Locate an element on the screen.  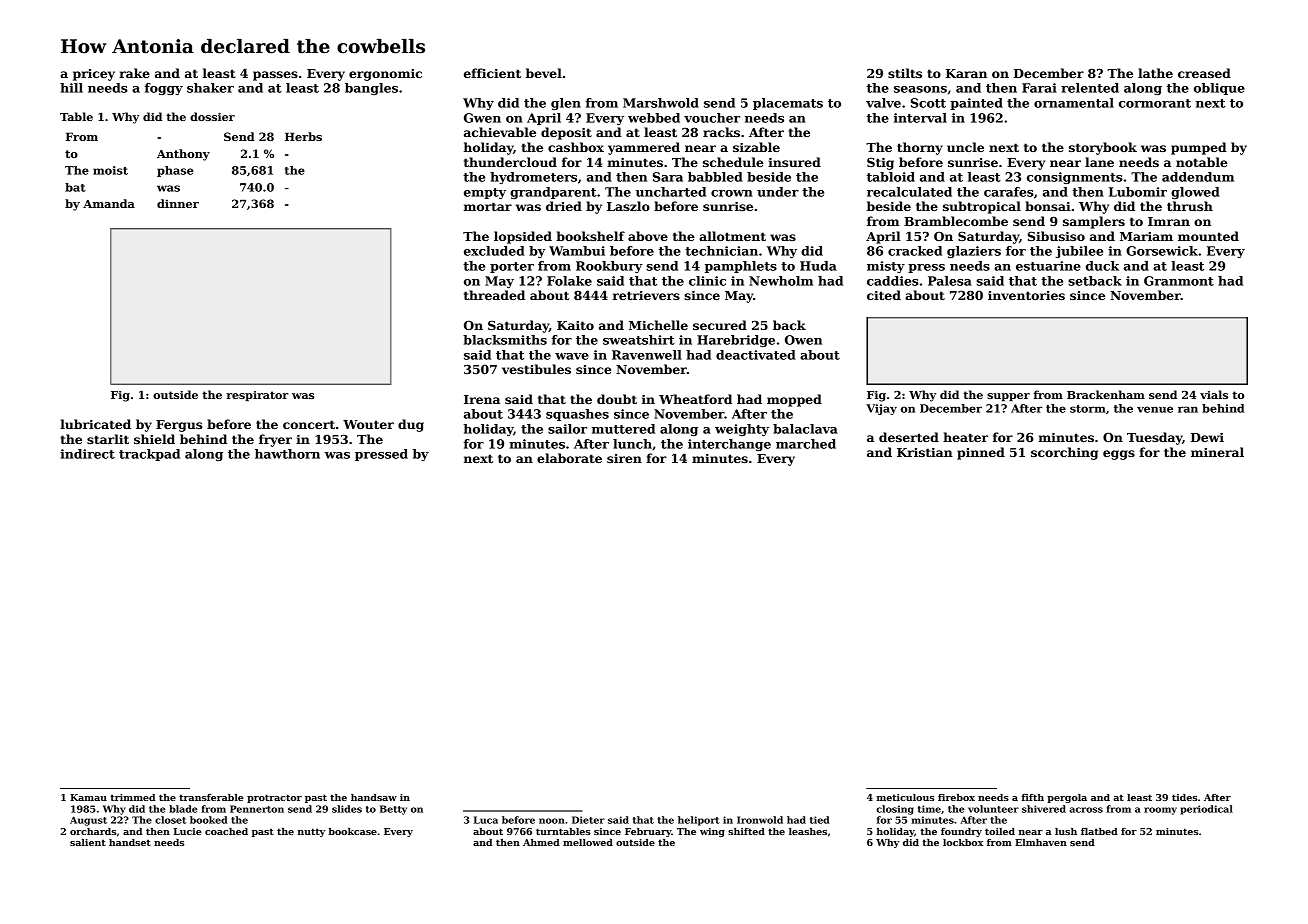
siren is located at coordinates (624, 458).
